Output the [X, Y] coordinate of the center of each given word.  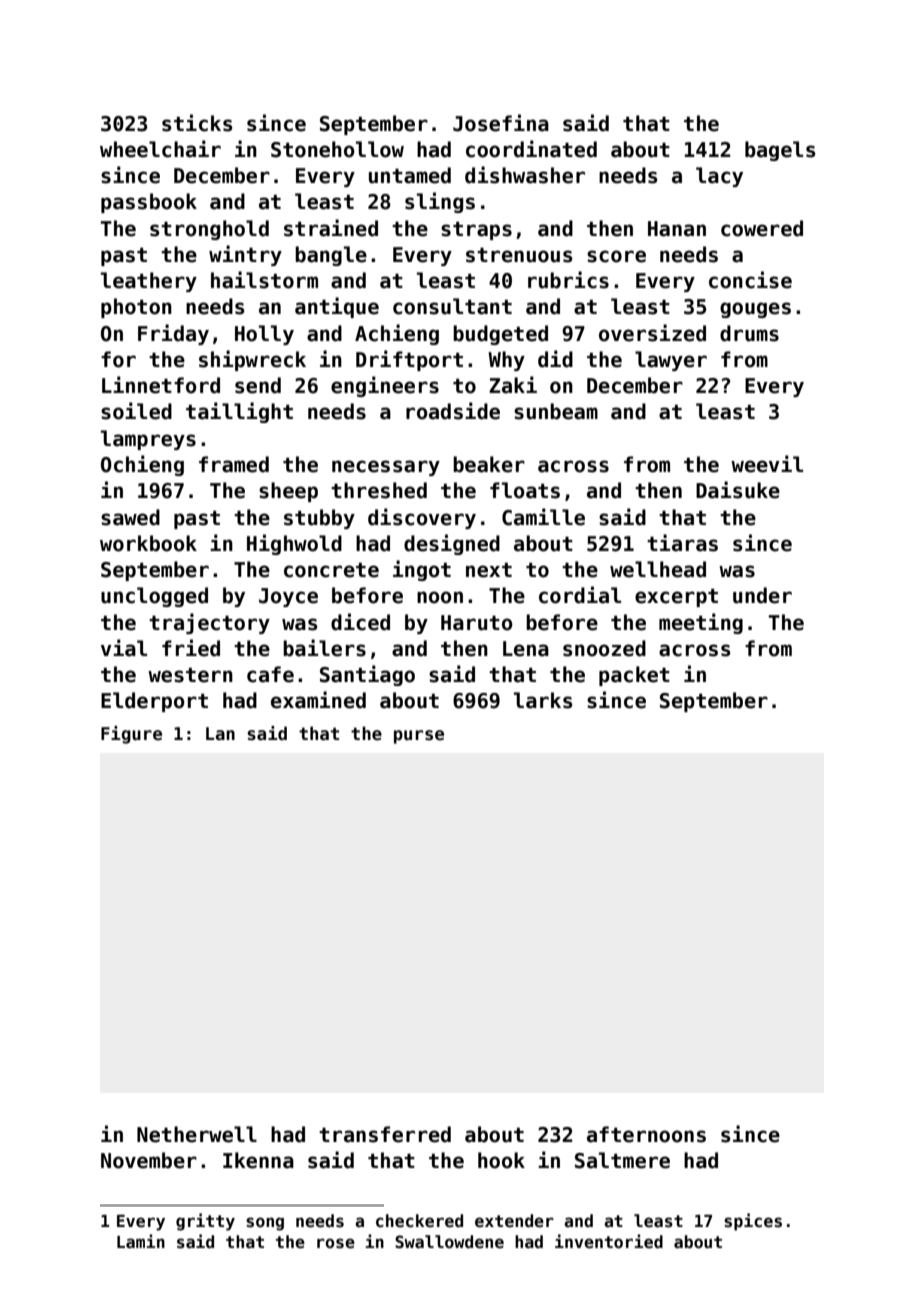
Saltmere [622, 1160]
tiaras [682, 543]
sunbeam [556, 411]
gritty [205, 1222]
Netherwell [197, 1134]
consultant [452, 306]
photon [136, 308]
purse [419, 737]
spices [753, 1222]
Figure [131, 735]
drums [749, 333]
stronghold [209, 230]
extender [514, 1221]
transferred [385, 1134]
